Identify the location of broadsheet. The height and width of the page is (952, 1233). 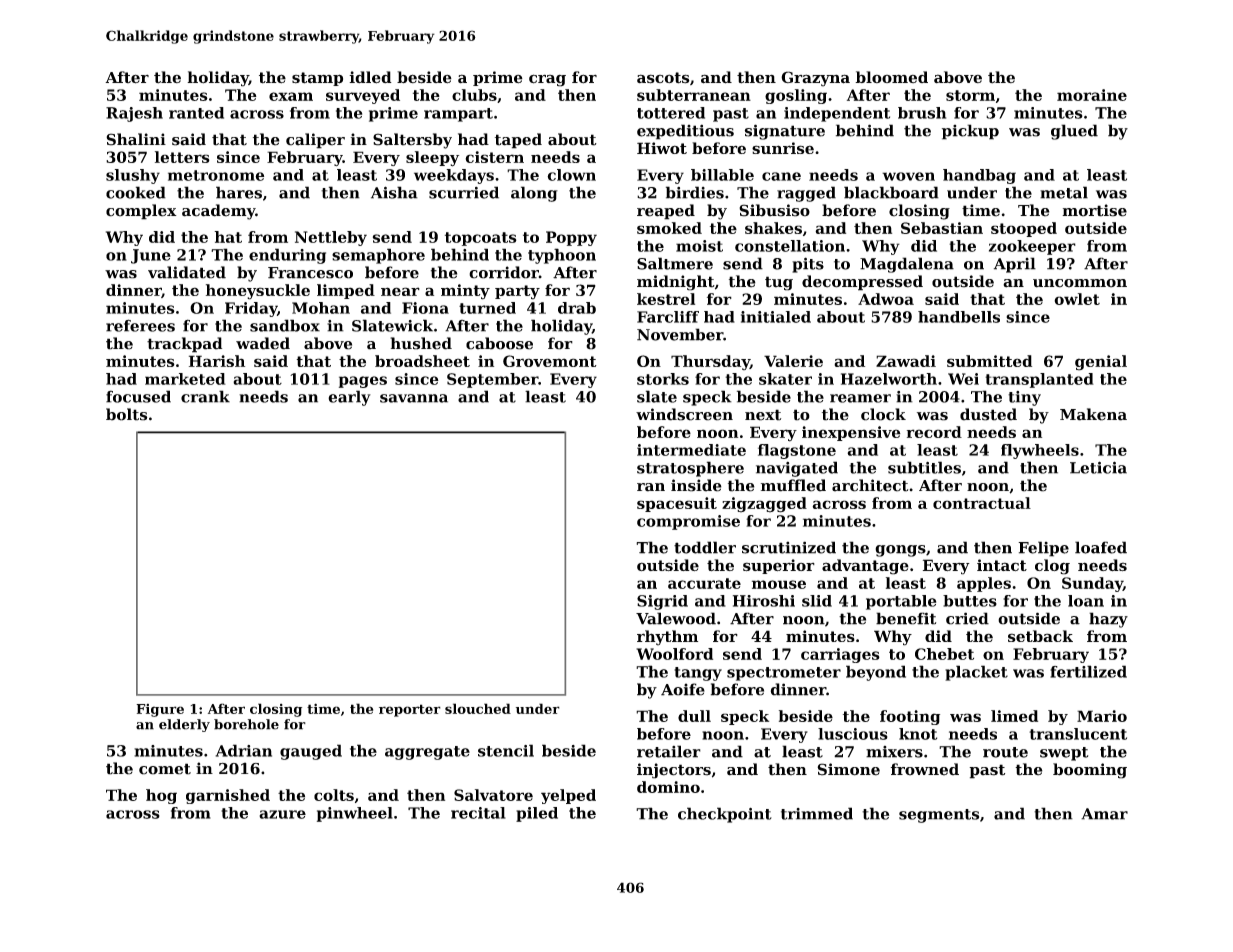
(422, 361).
